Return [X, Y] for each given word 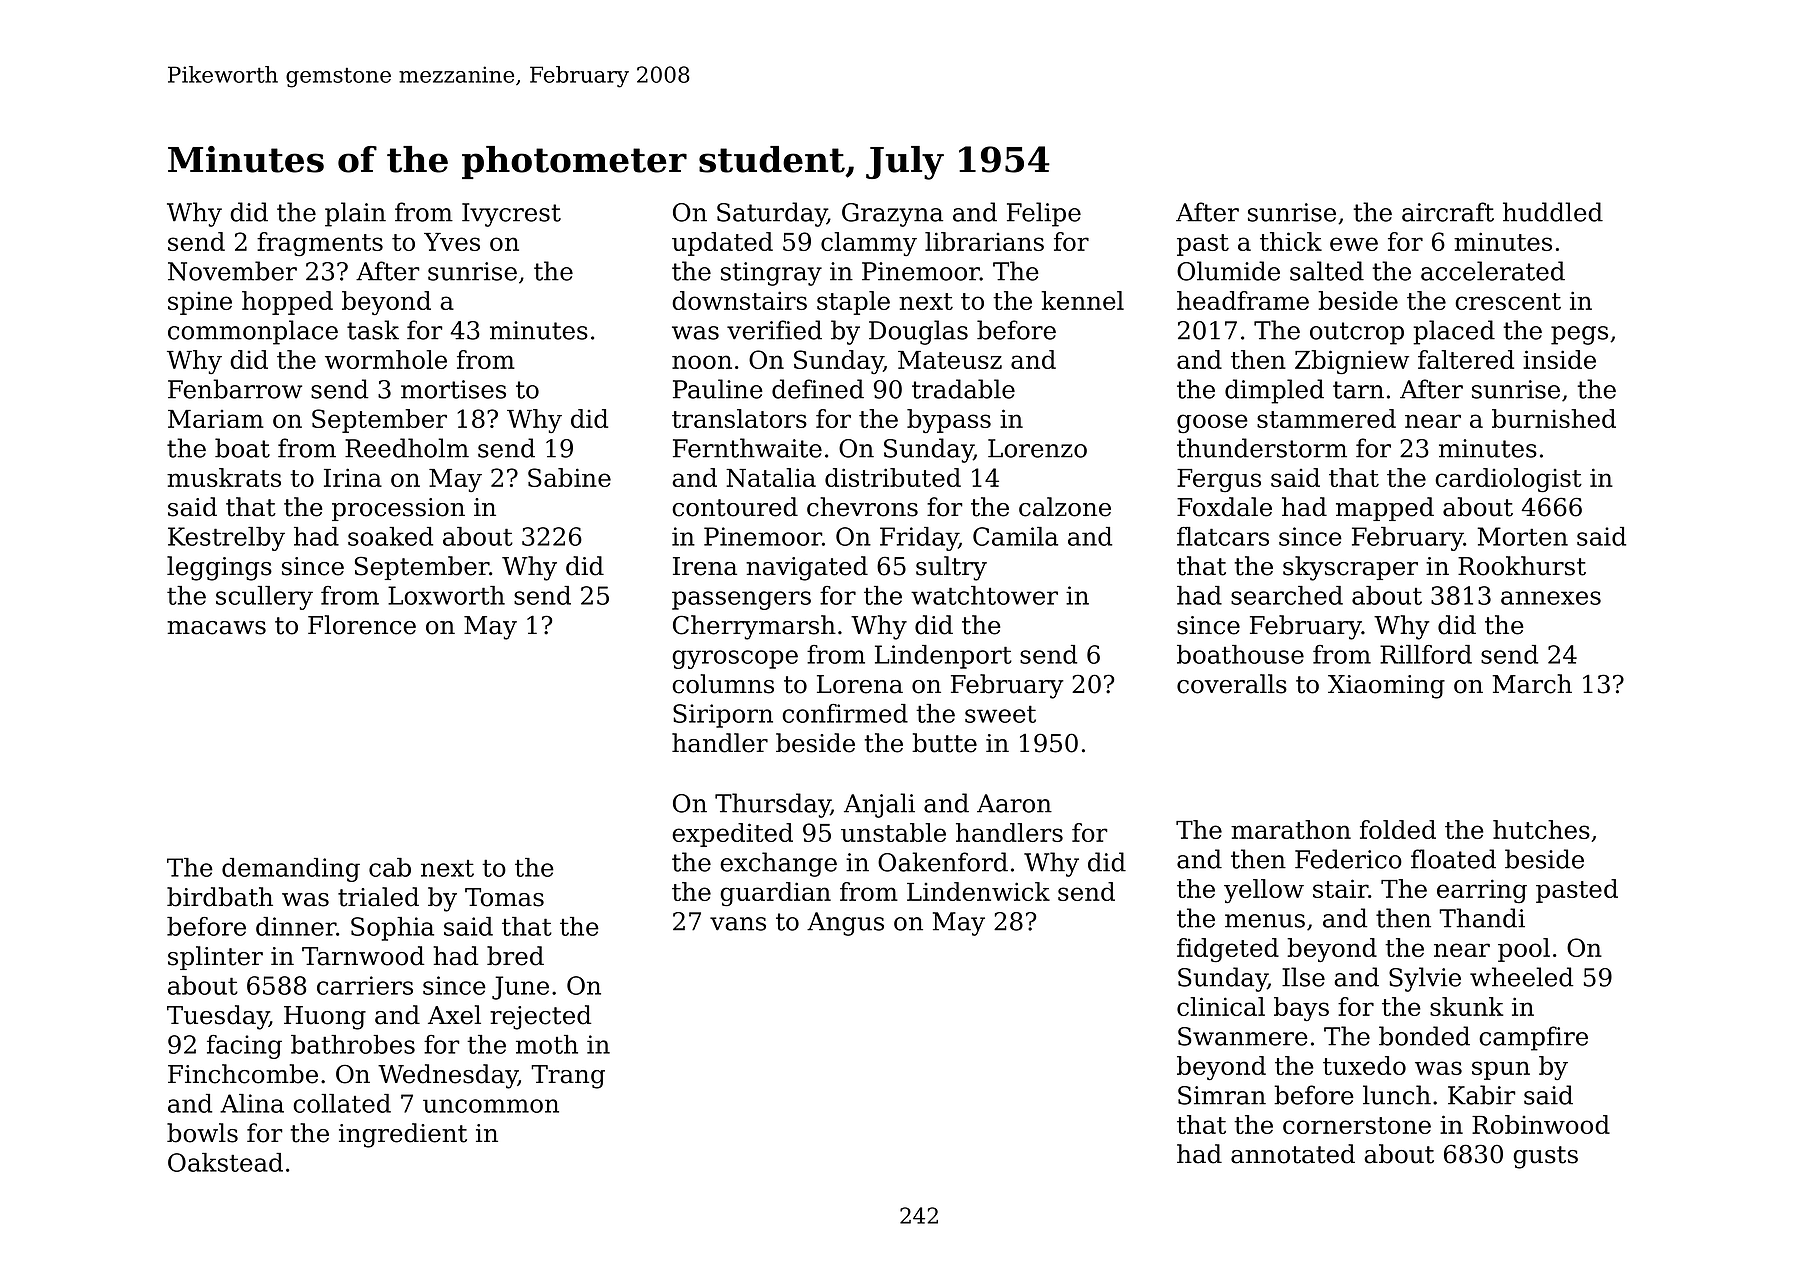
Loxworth [446, 595]
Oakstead [225, 1162]
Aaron [1014, 803]
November [232, 271]
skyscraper [1350, 568]
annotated [1293, 1154]
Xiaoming [1386, 687]
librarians [984, 241]
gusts [1545, 1157]
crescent [1508, 301]
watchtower [984, 595]
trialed [378, 897]
